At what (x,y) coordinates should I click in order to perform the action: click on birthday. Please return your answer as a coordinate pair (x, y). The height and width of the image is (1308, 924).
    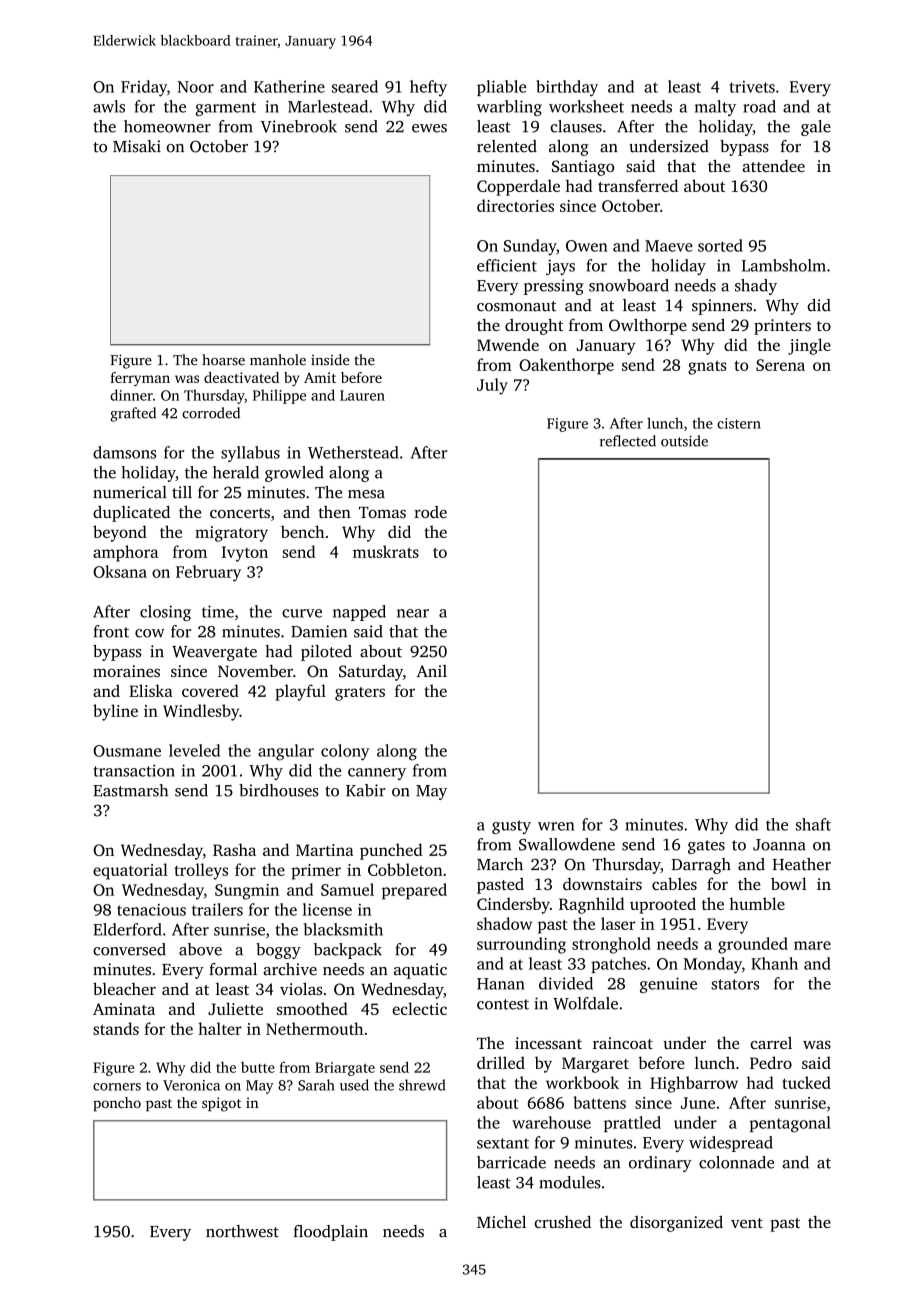
    Looking at the image, I should click on (567, 88).
